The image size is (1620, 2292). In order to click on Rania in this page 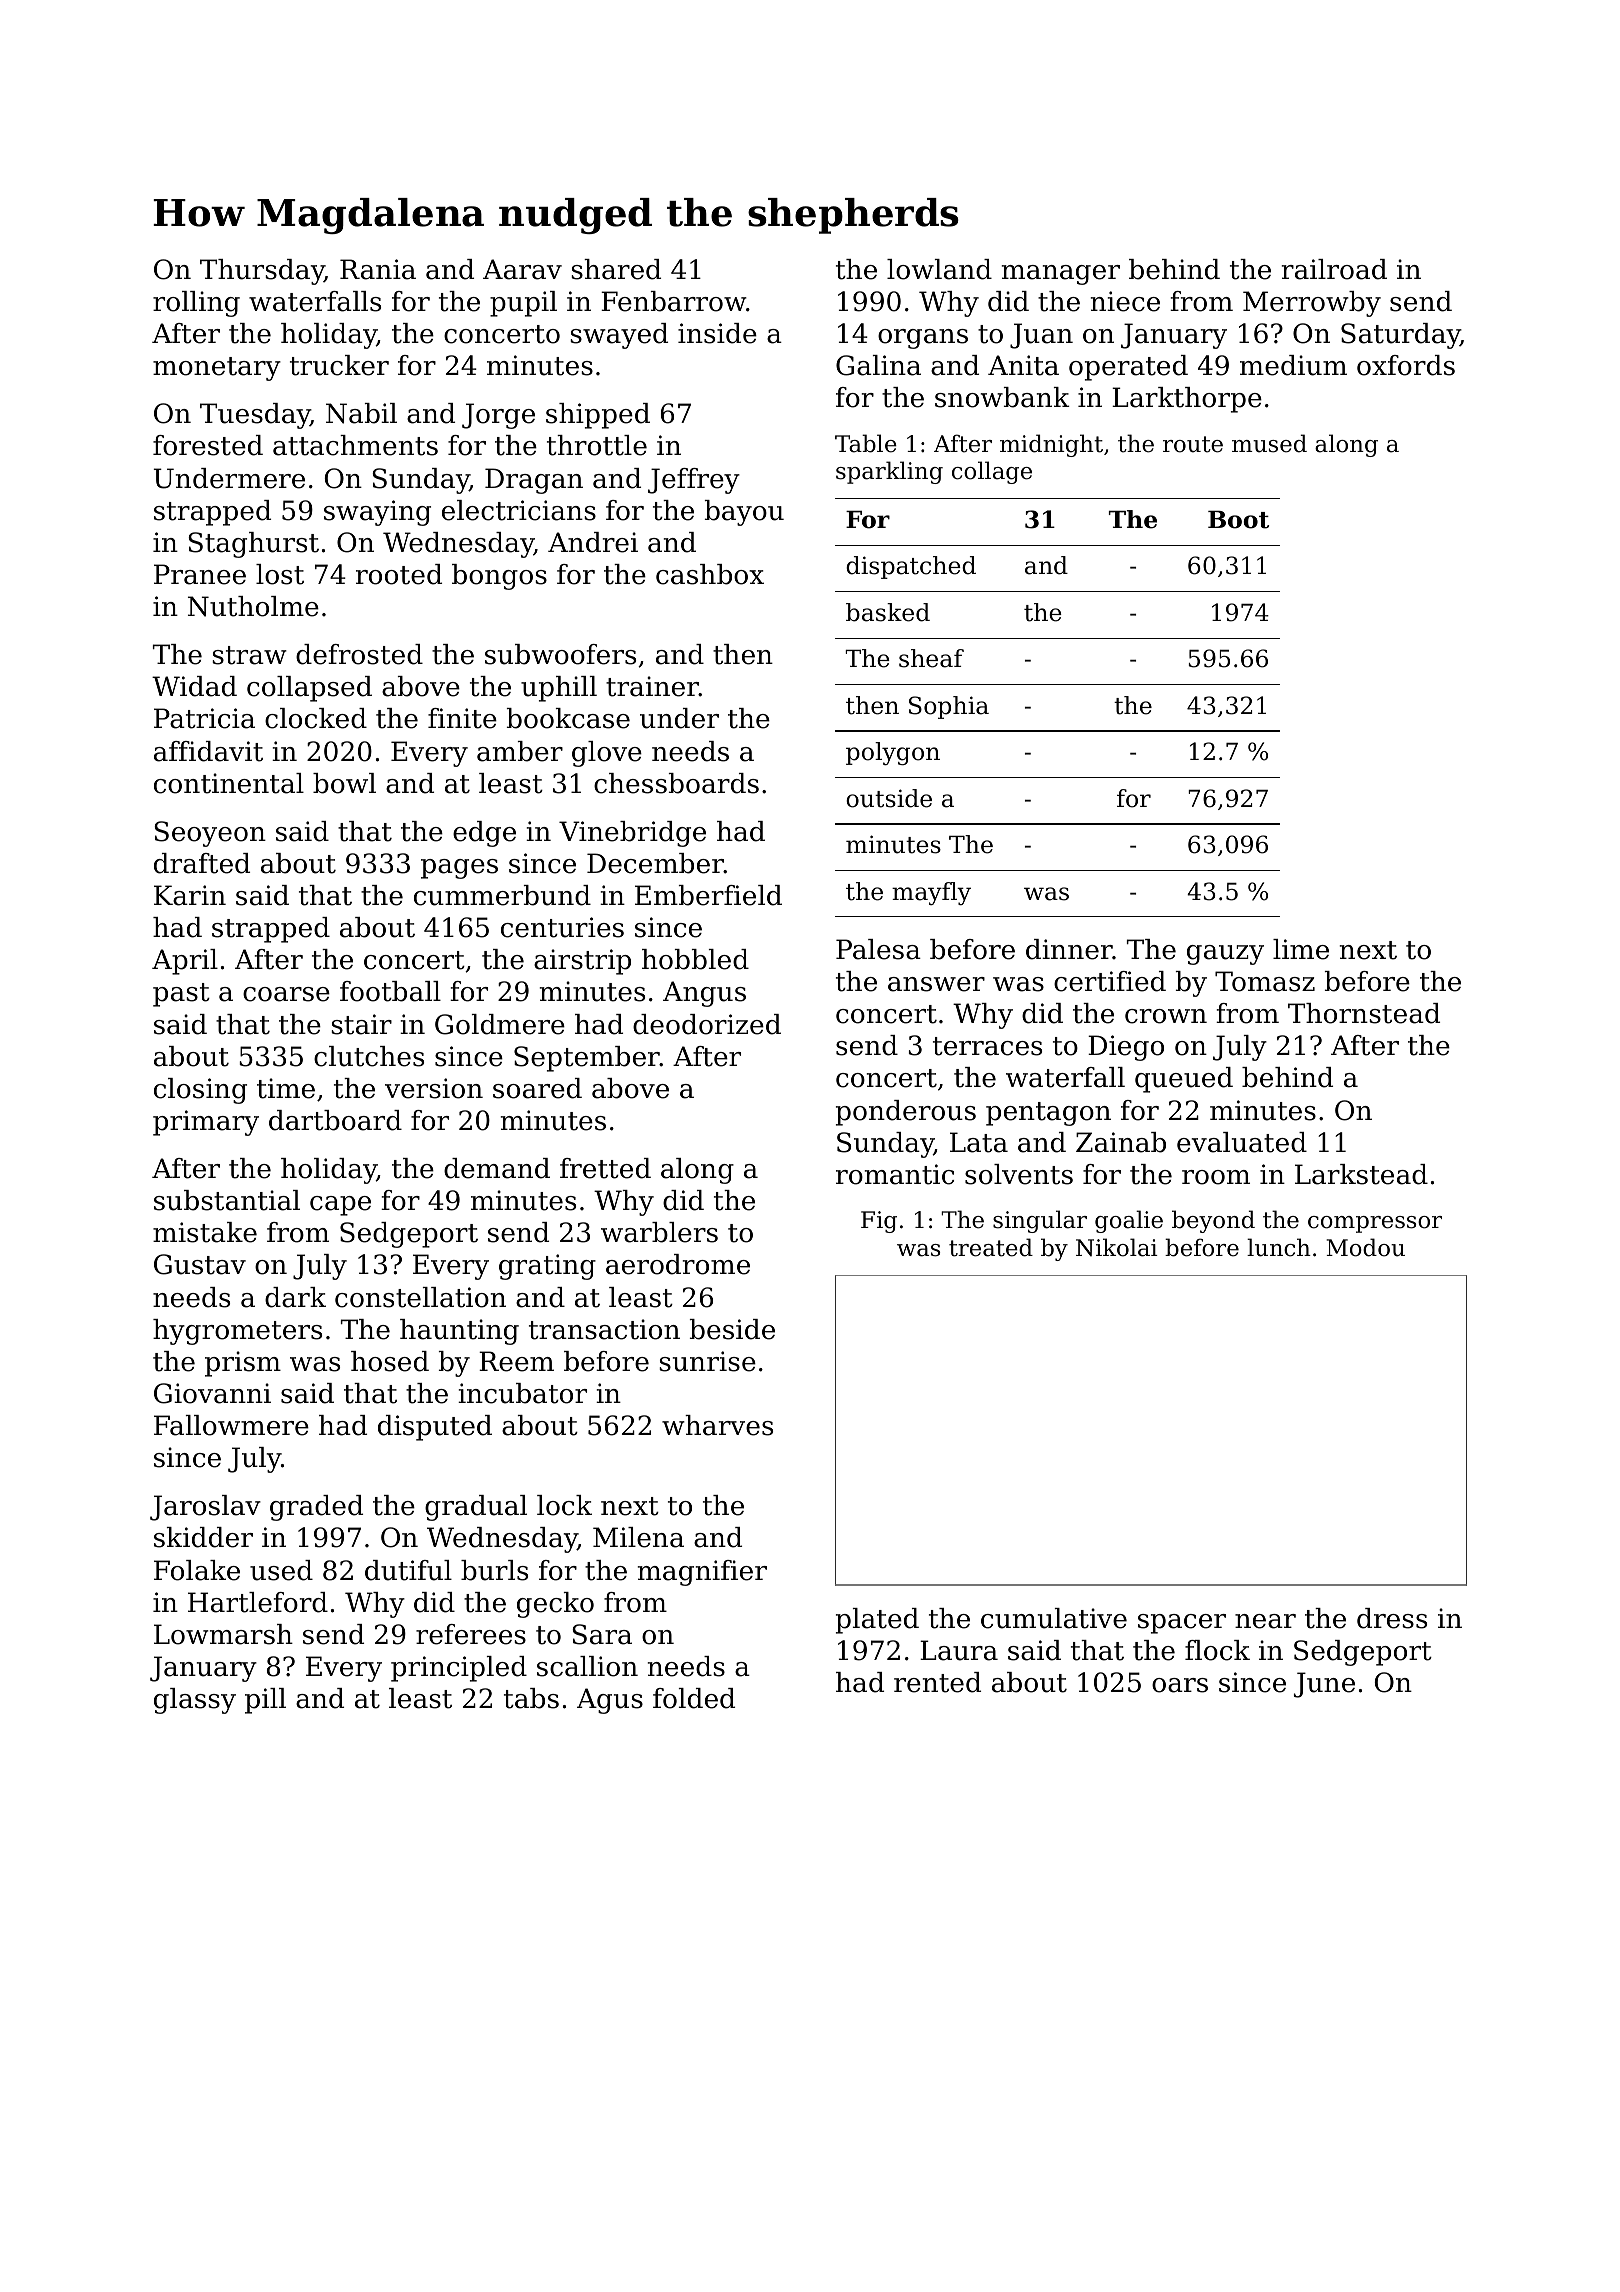, I will do `click(378, 269)`.
